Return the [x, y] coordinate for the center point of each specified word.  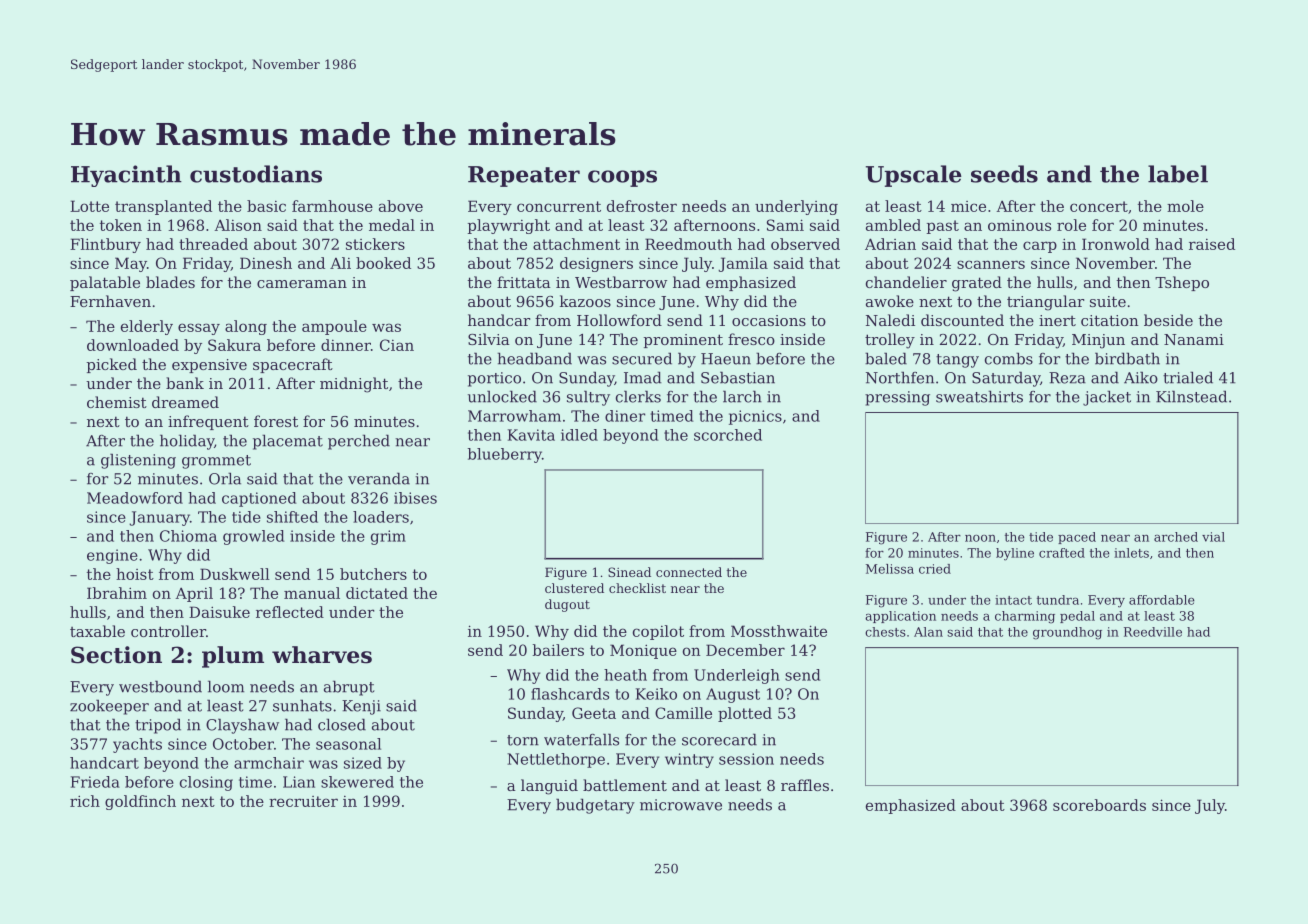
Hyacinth [126, 176]
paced [1077, 538]
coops [622, 178]
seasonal [348, 744]
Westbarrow [621, 282]
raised [1212, 244]
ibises [415, 498]
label [1178, 174]
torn [523, 740]
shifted [292, 517]
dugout [567, 605]
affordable [1162, 600]
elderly [147, 327]
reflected [290, 612]
